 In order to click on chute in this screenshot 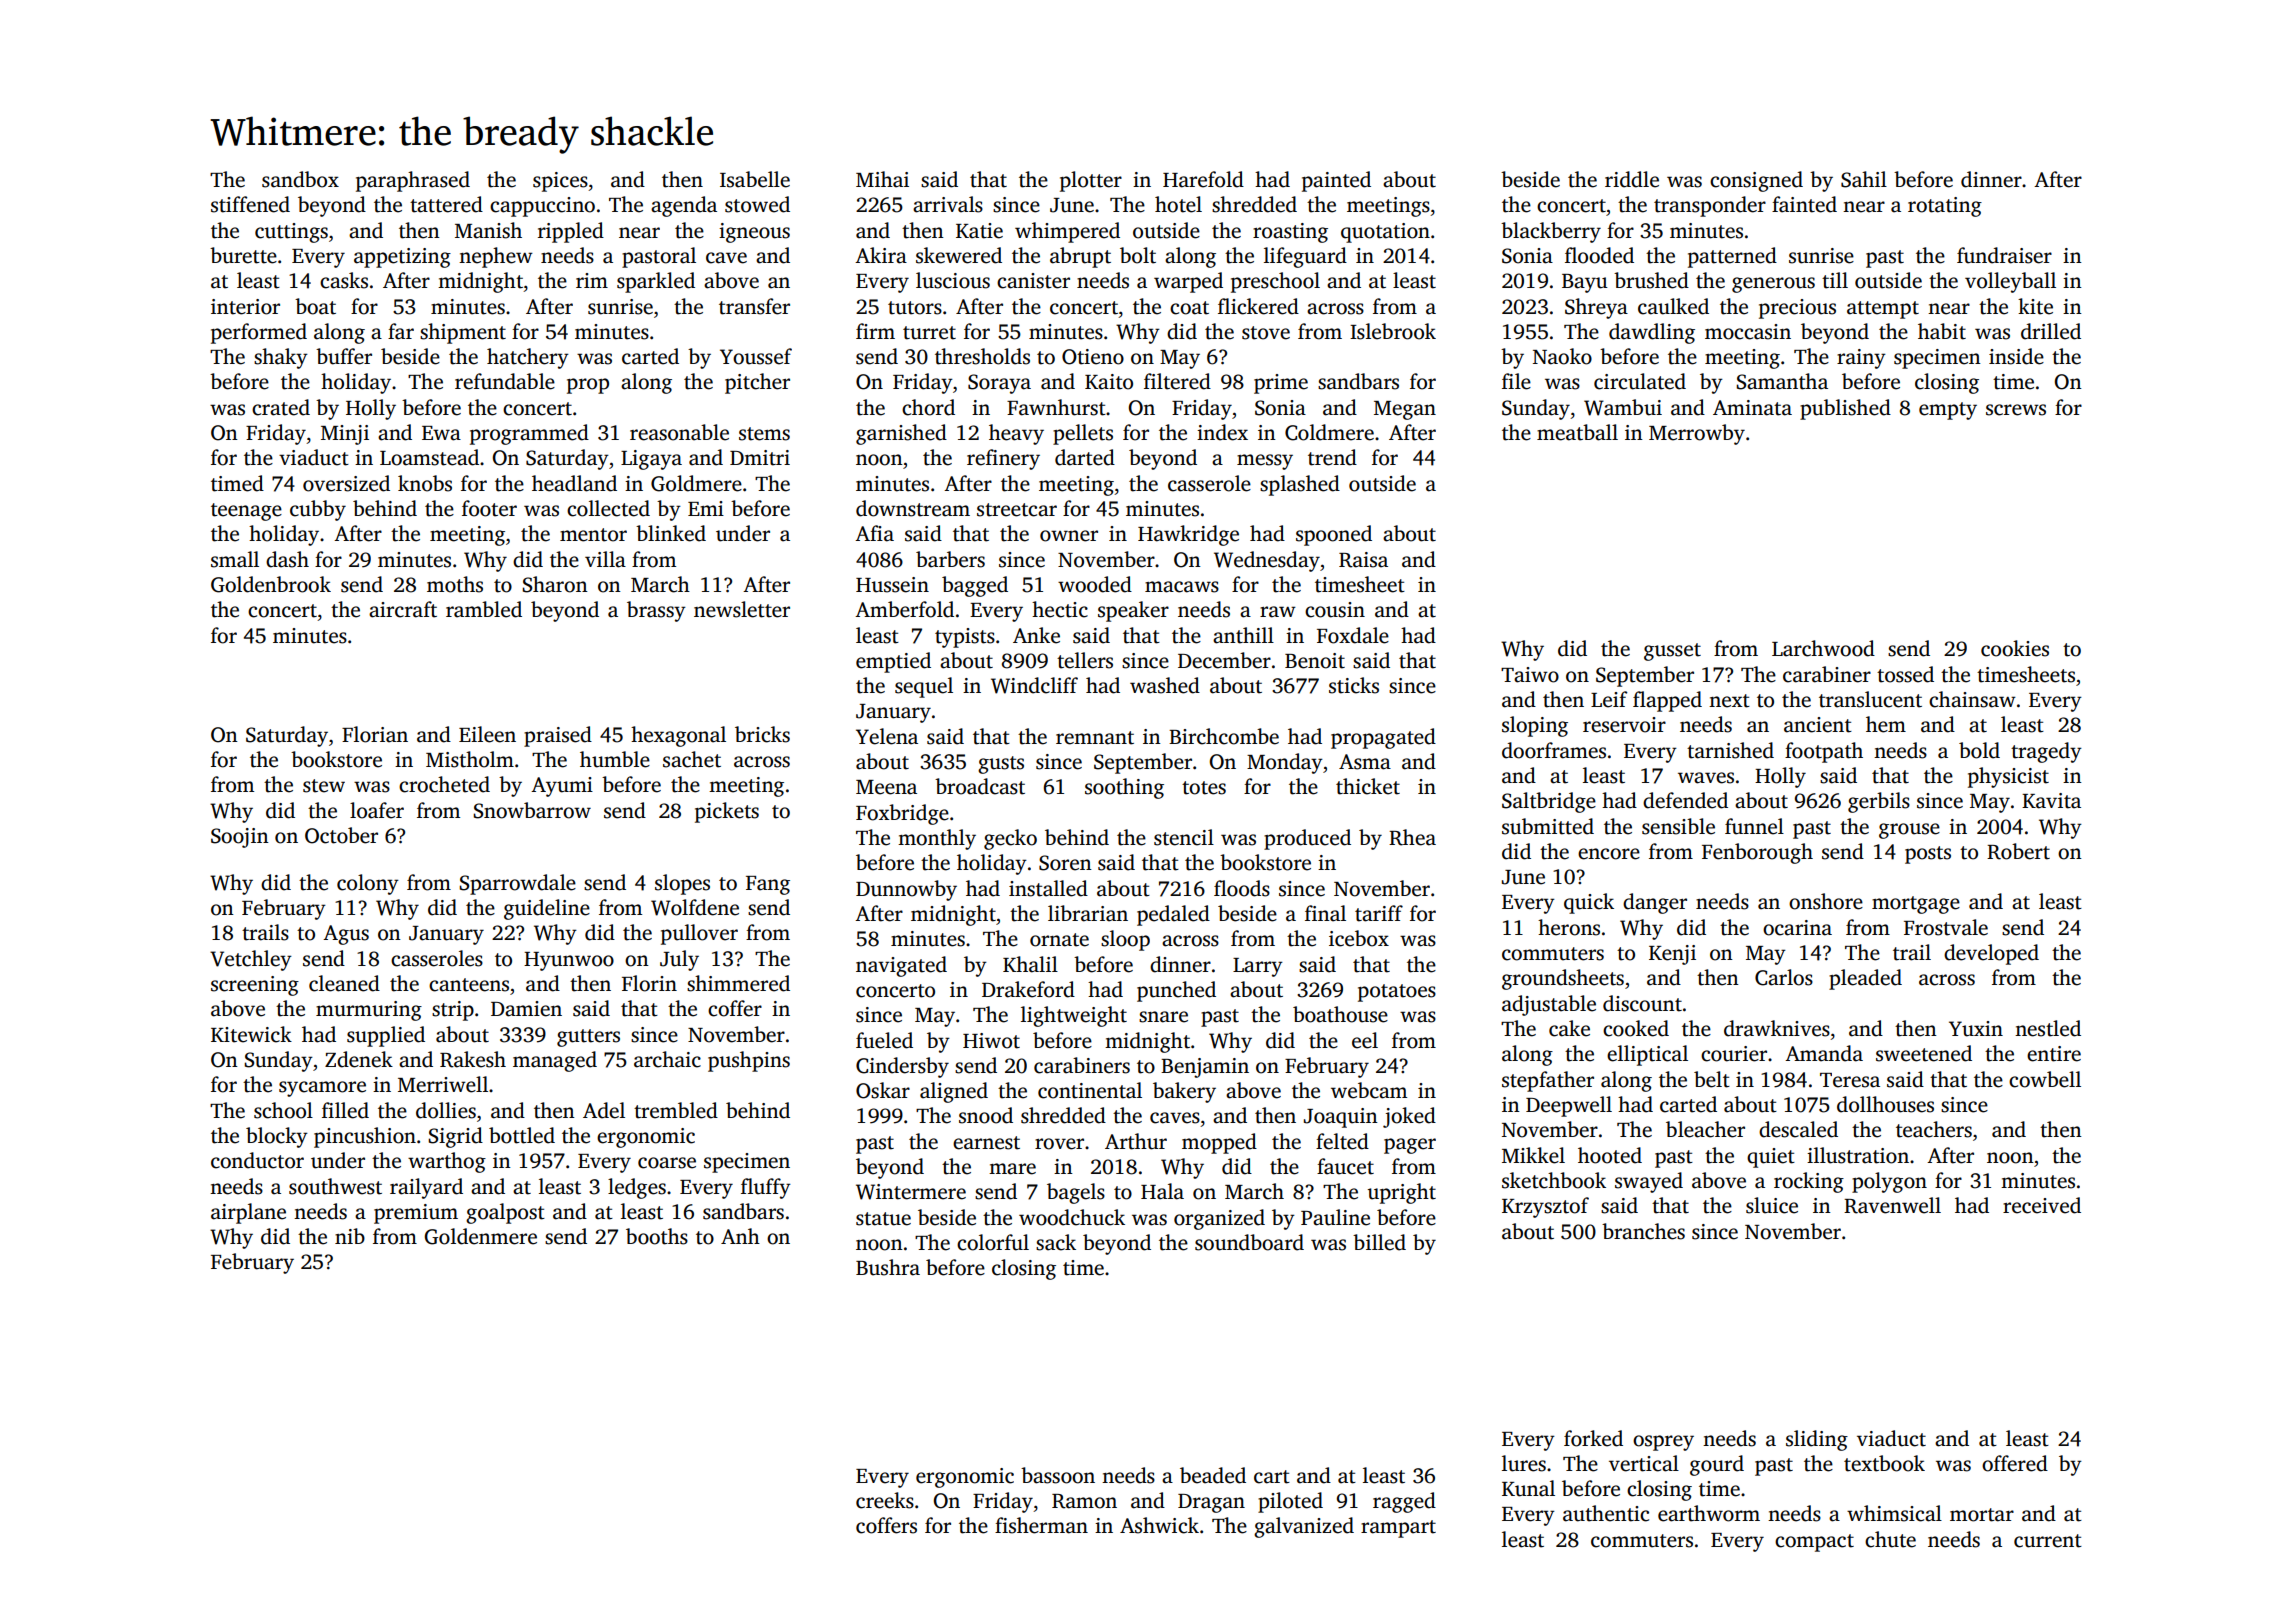, I will do `click(1890, 1539)`.
